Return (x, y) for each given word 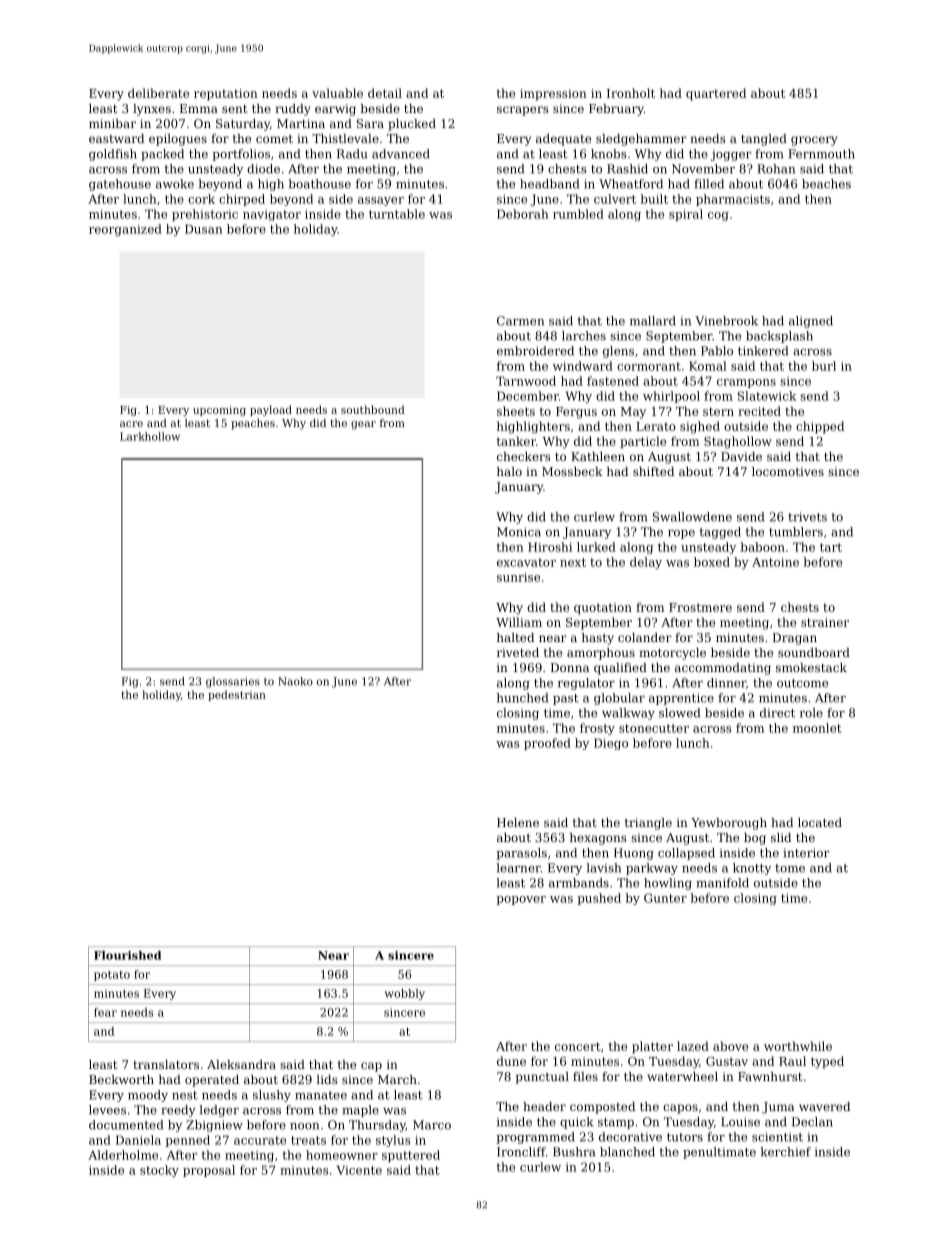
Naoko (295, 681)
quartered (716, 94)
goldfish (113, 155)
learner (518, 868)
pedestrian (237, 695)
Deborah (522, 214)
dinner (726, 683)
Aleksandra (241, 1064)
